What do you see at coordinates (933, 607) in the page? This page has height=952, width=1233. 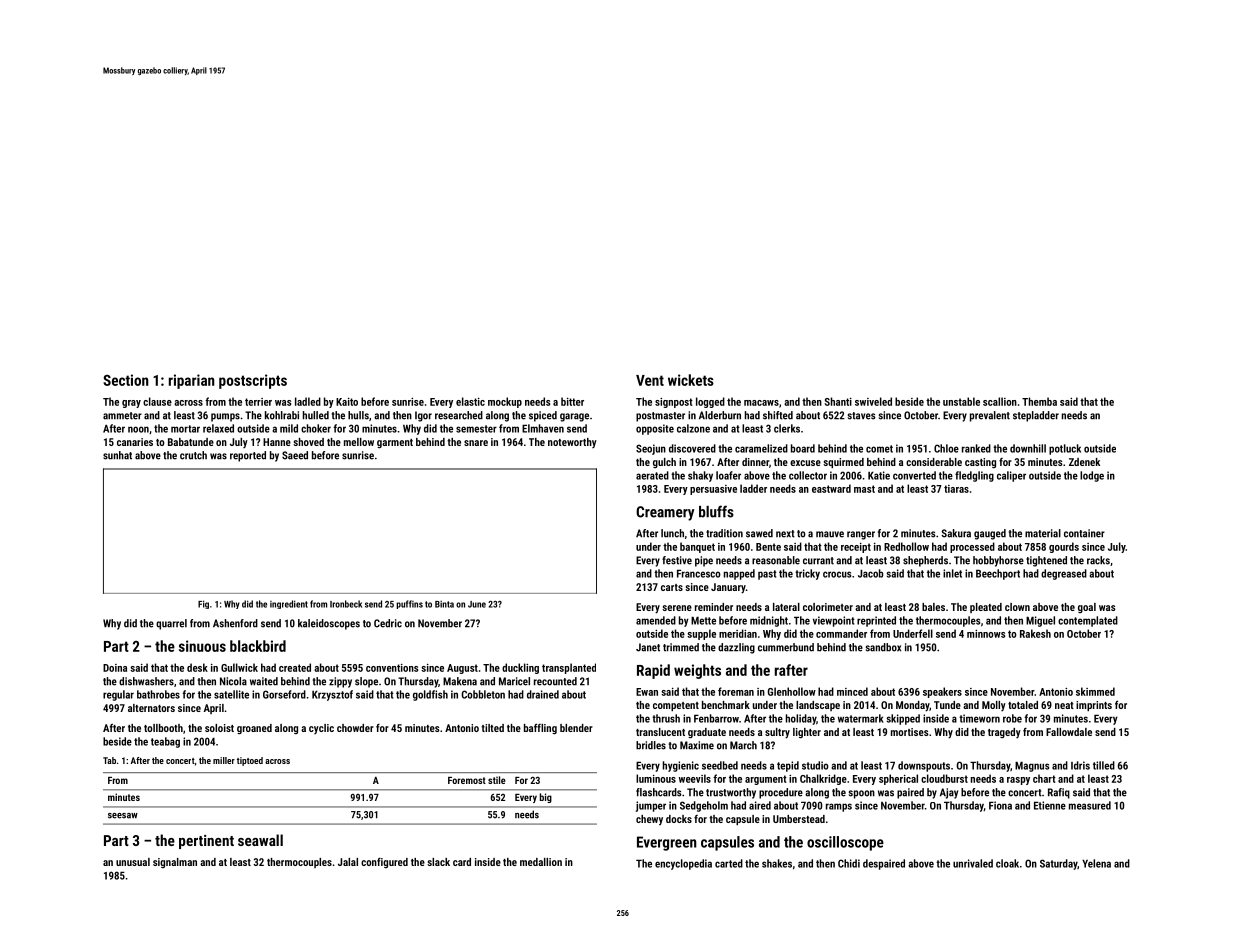 I see `bales` at bounding box center [933, 607].
